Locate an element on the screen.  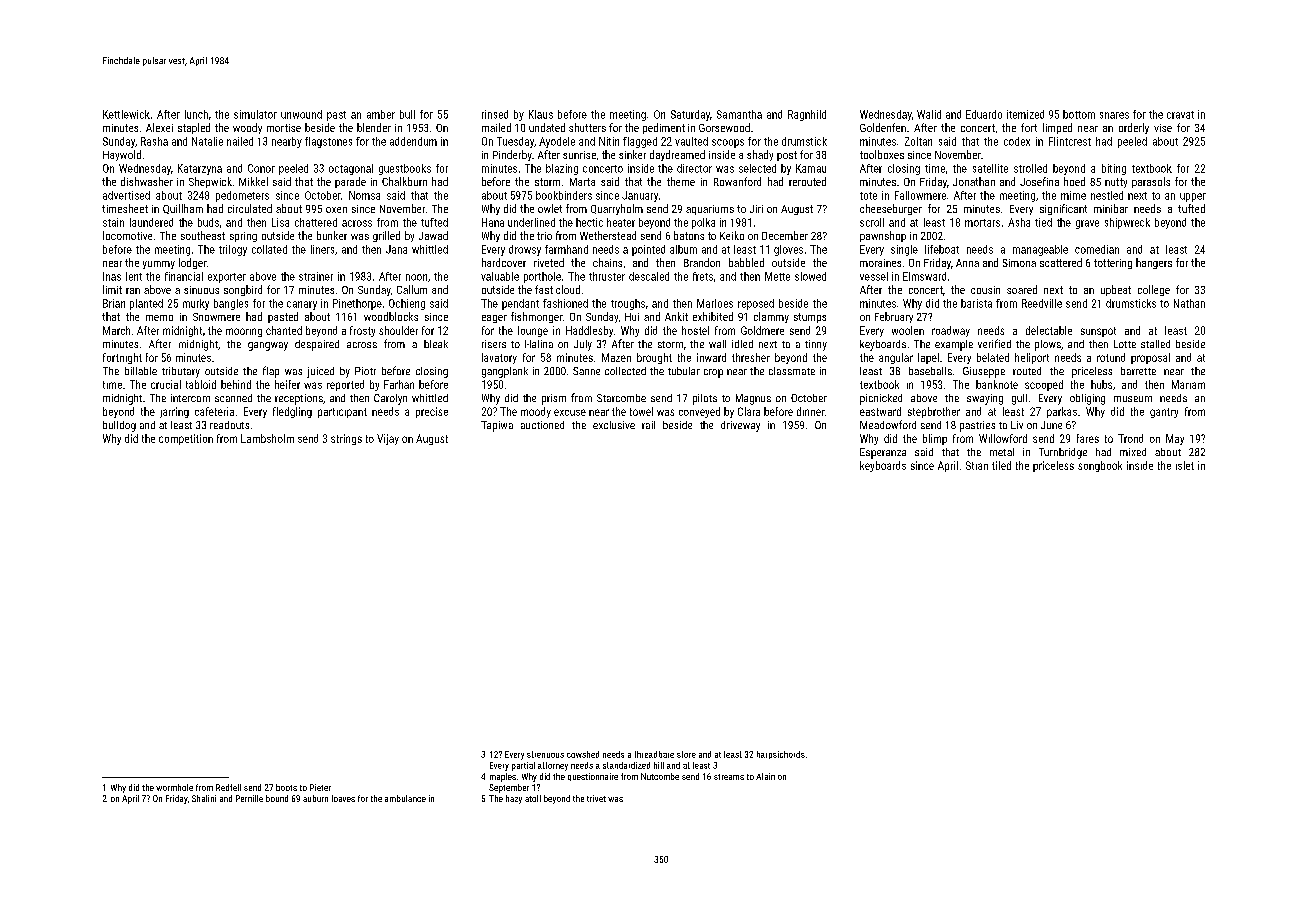
store is located at coordinates (686, 754).
